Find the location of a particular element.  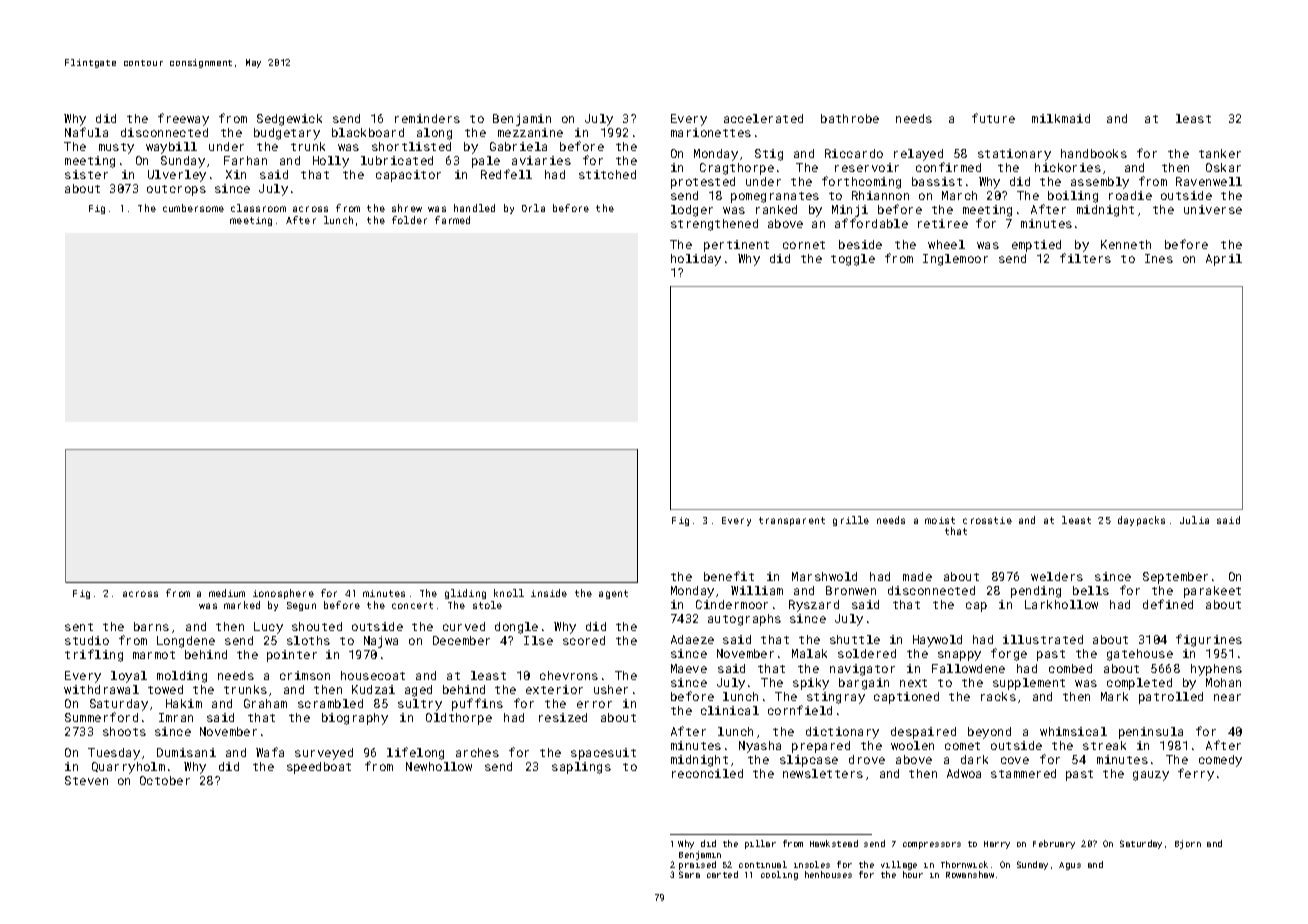

Julia is located at coordinates (1194, 520).
